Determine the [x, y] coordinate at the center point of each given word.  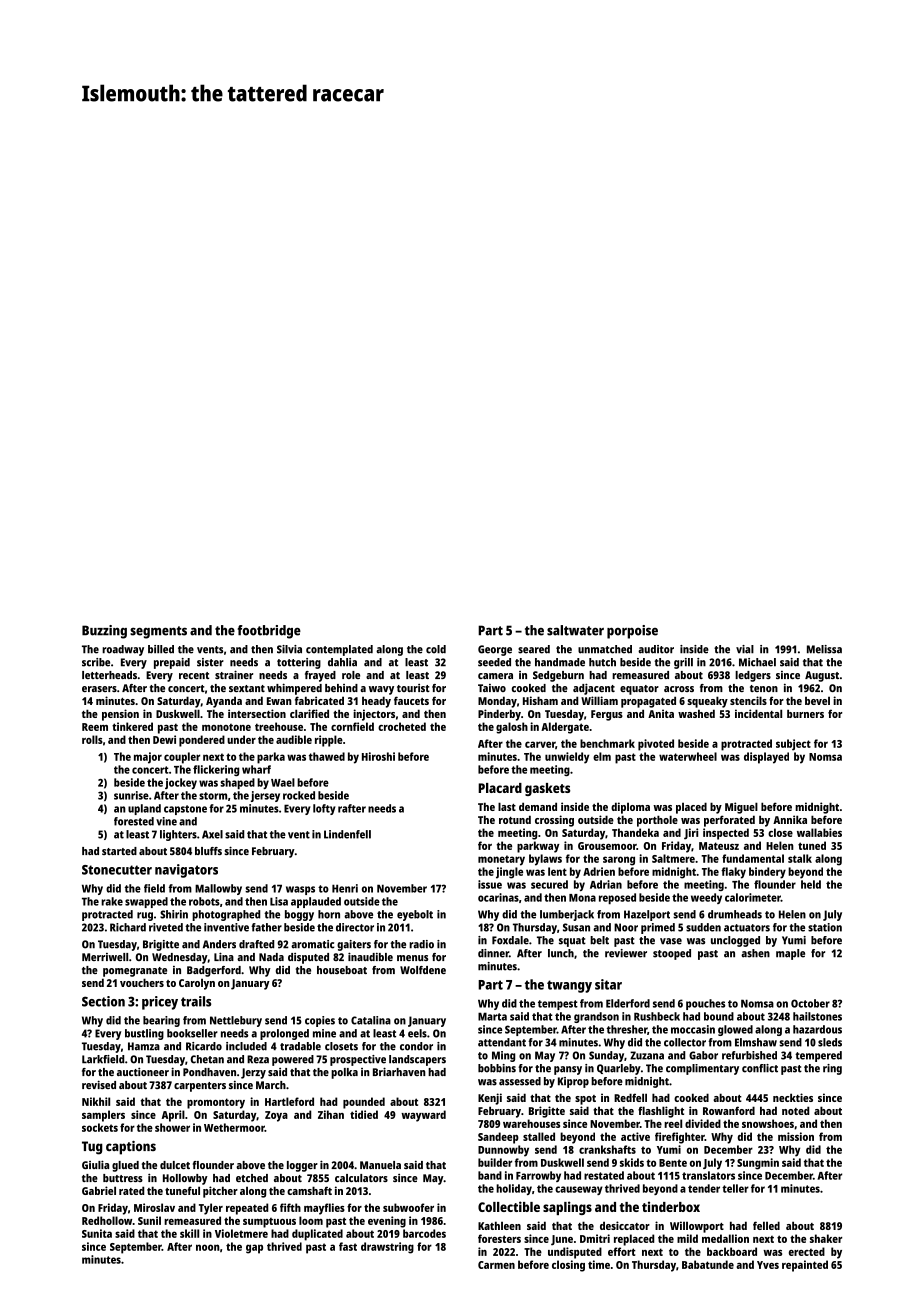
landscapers [417, 1060]
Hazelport [647, 915]
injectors [374, 715]
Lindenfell [347, 834]
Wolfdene [423, 970]
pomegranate [135, 972]
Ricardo [204, 1046]
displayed [766, 758]
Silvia [289, 649]
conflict [760, 1068]
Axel [212, 834]
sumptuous [269, 1223]
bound [719, 1016]
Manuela [380, 1165]
